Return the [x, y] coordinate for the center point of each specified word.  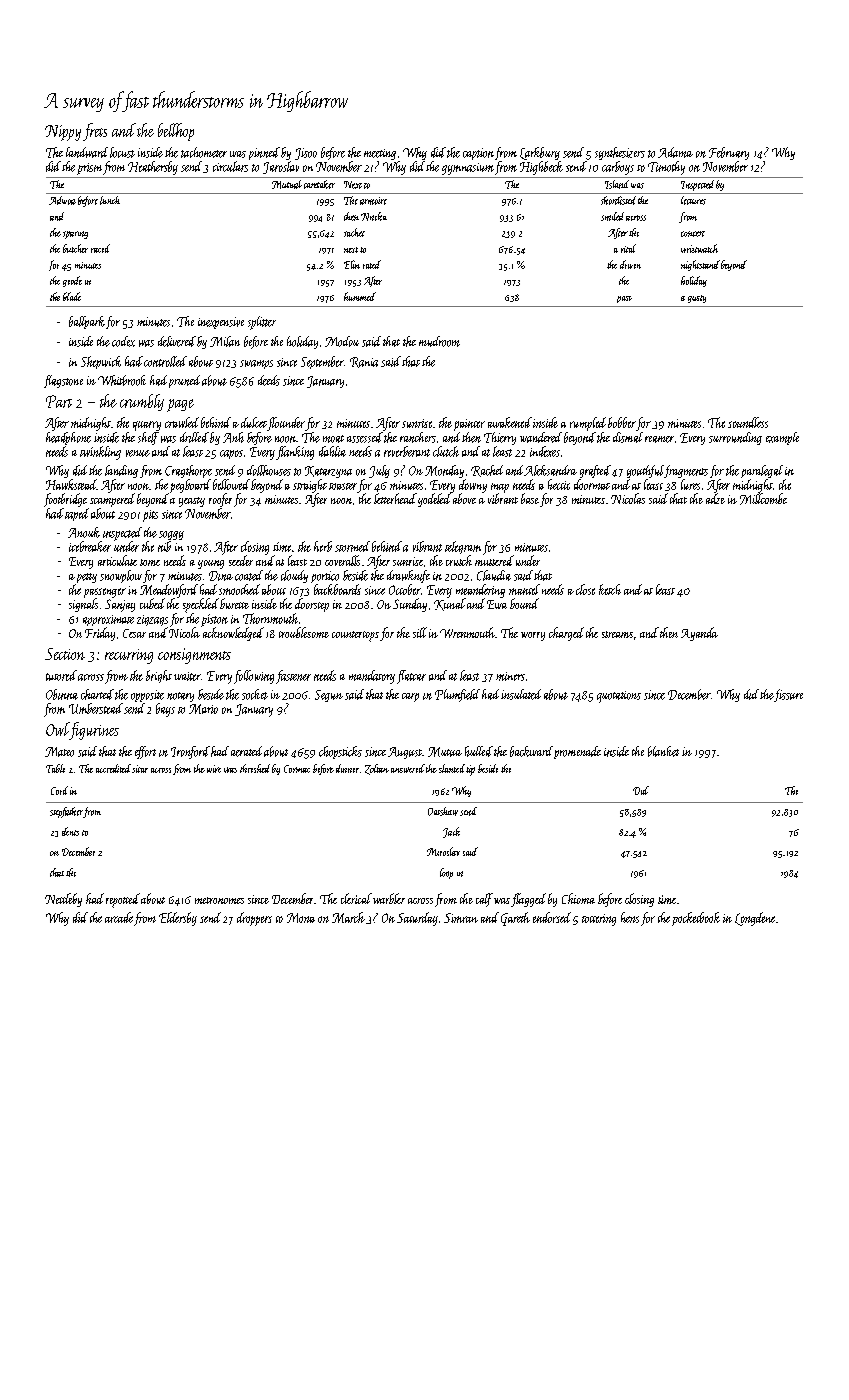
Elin [352, 264]
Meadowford [169, 591]
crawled [182, 422]
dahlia [332, 451]
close [585, 589]
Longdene [755, 919]
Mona [301, 918]
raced [100, 248]
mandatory [372, 677]
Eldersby [178, 919]
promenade [577, 752]
